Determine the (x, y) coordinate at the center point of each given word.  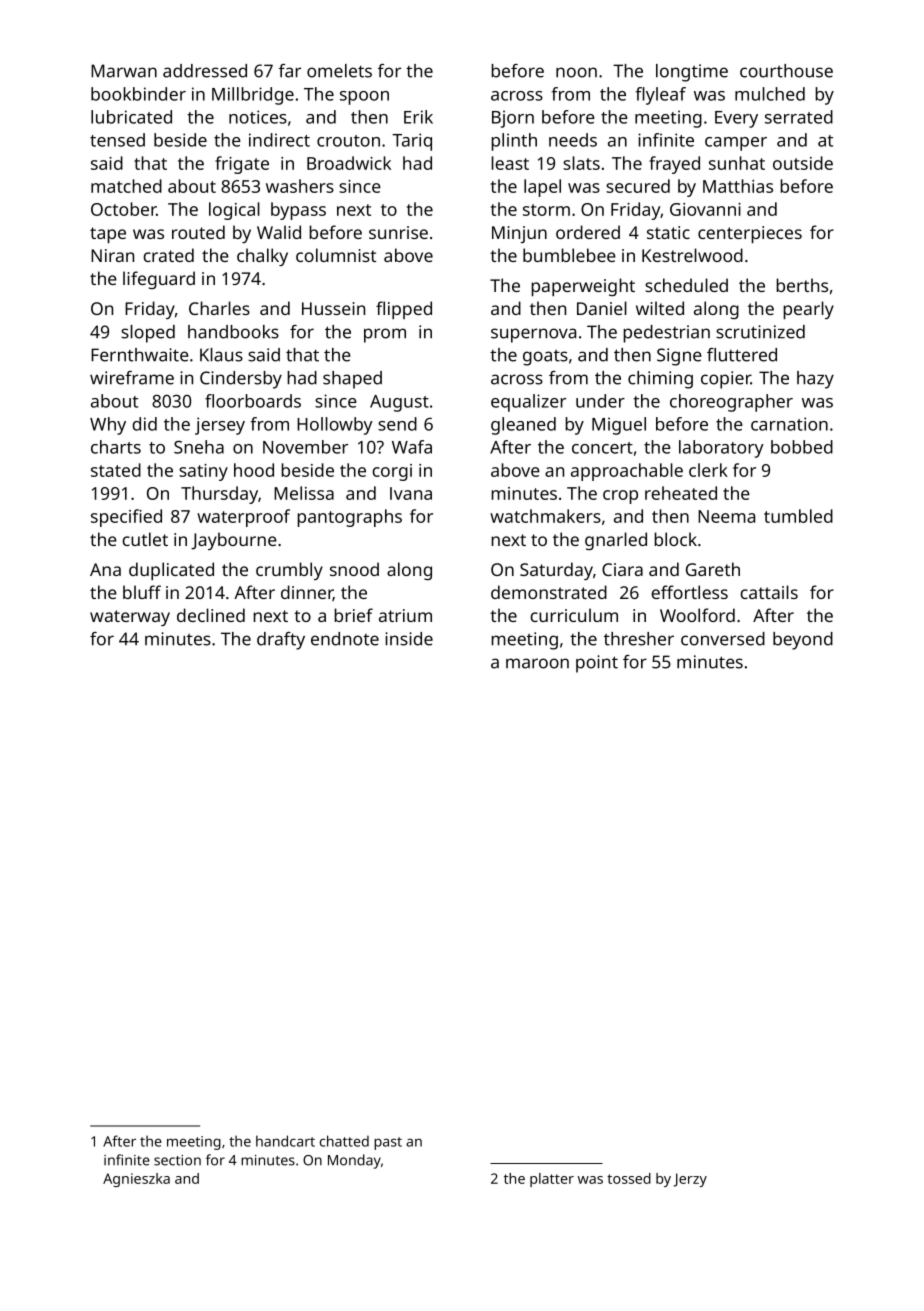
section (177, 1160)
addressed (205, 71)
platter (552, 1180)
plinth (514, 142)
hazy (815, 380)
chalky (262, 257)
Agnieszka (136, 1180)
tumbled (798, 516)
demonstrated (549, 592)
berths (802, 285)
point (597, 664)
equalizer (528, 403)
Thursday (219, 495)
